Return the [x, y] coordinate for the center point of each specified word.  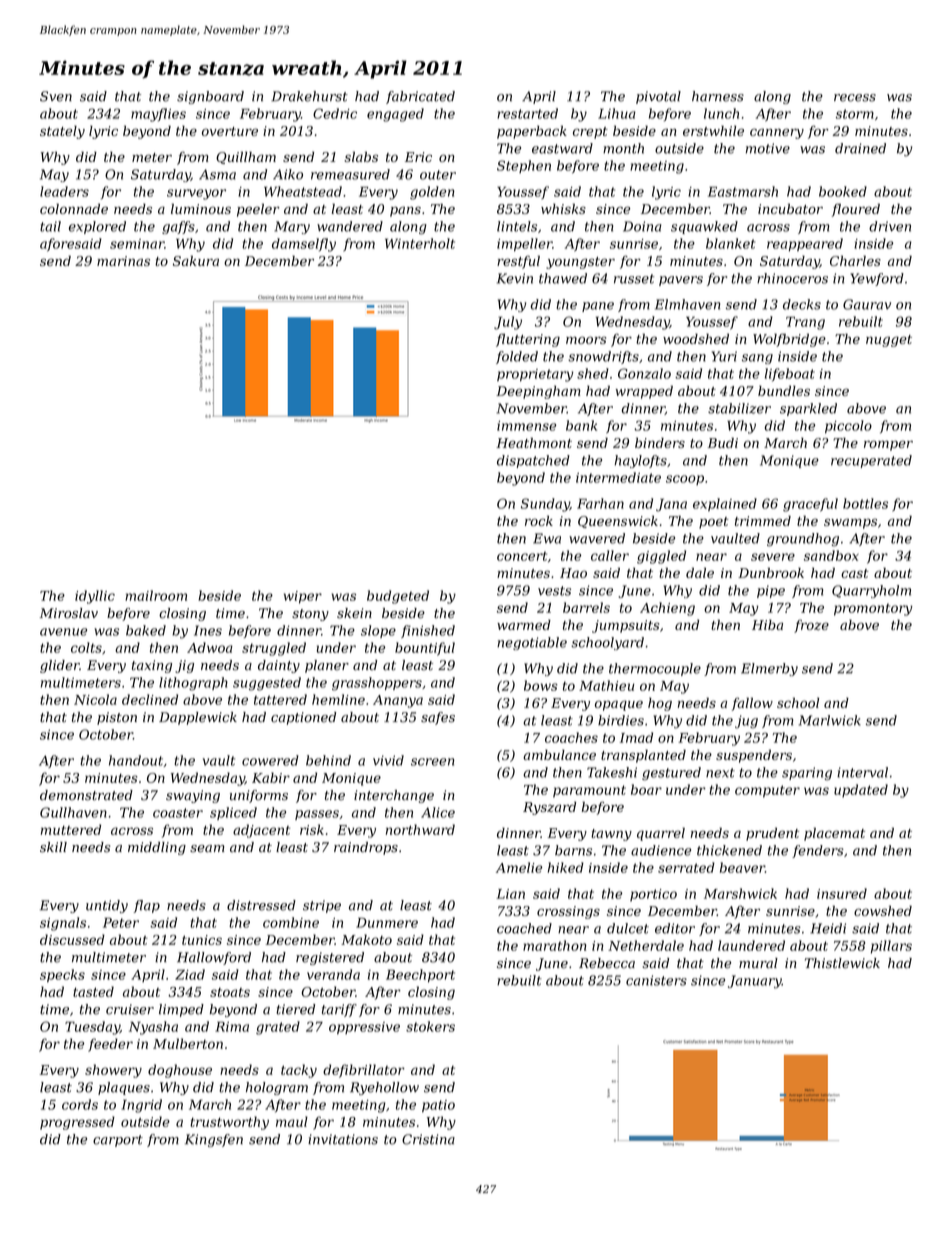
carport [118, 1141]
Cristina [428, 1139]
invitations [343, 1139]
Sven [56, 96]
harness [718, 96]
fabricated [420, 97]
